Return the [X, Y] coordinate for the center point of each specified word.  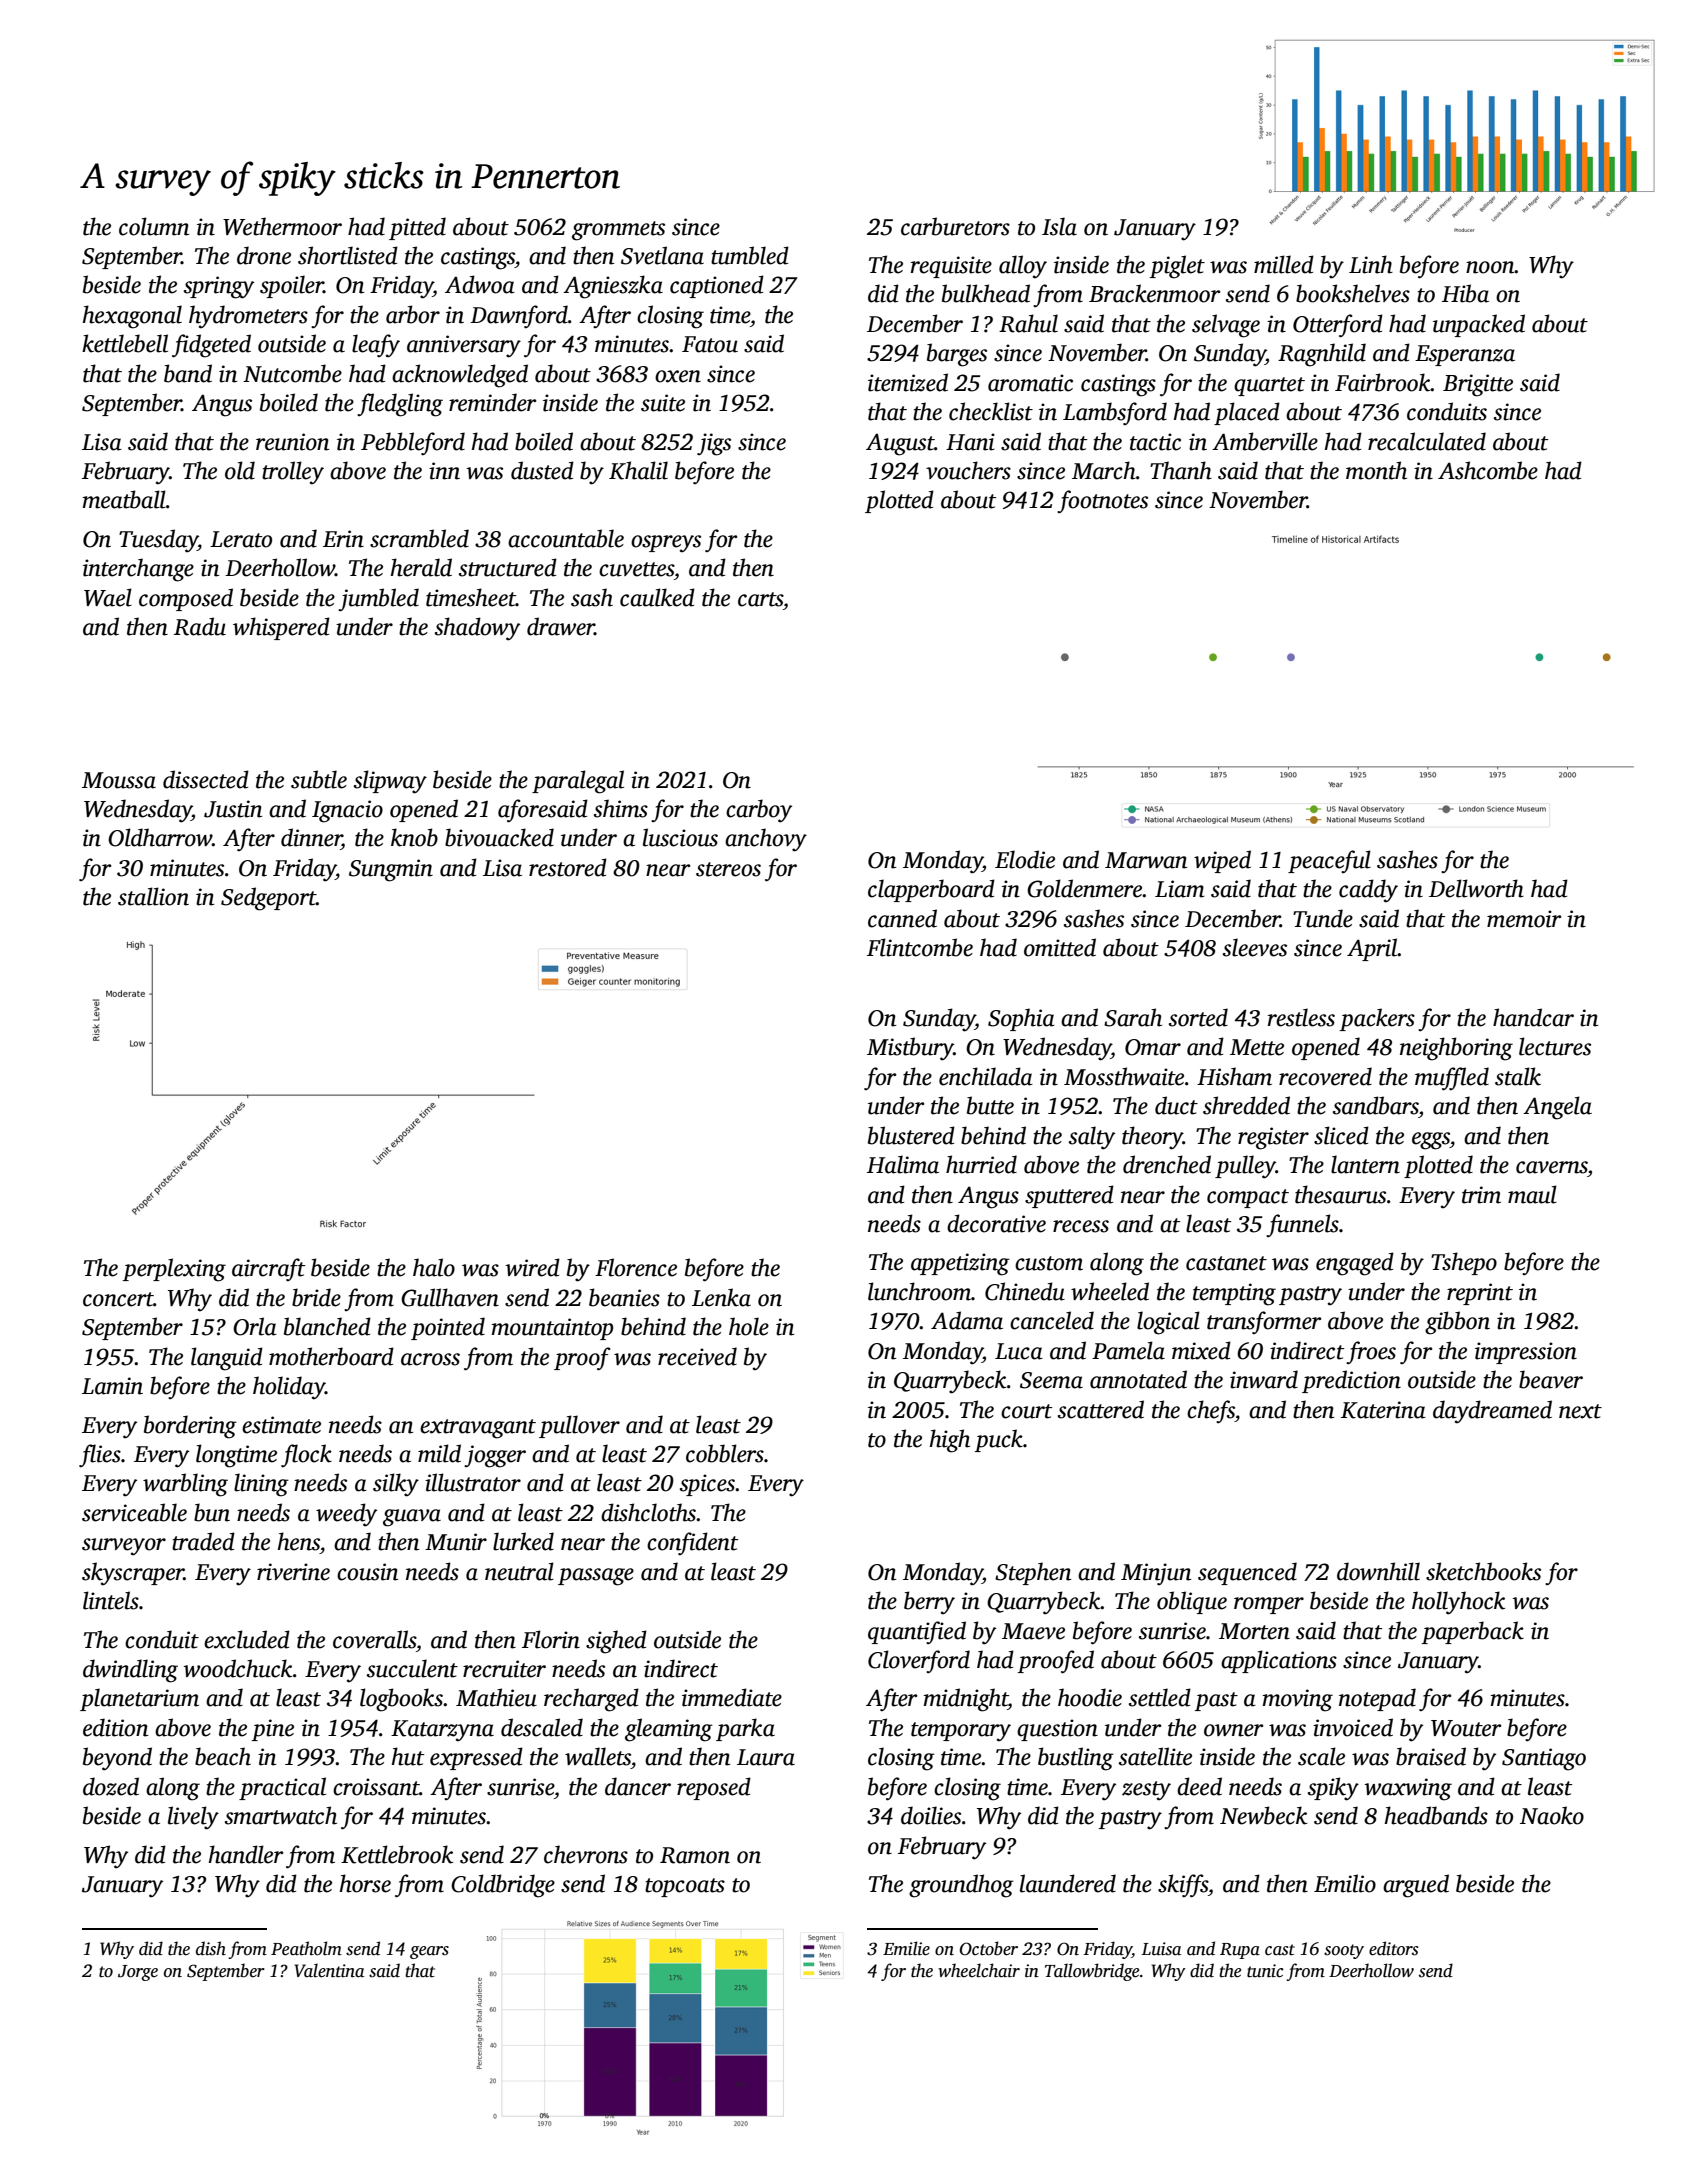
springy [219, 287]
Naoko [1552, 1815]
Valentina [329, 1970]
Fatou [710, 344]
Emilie [906, 1948]
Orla [255, 1326]
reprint [1480, 1294]
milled [1284, 264]
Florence [636, 1267]
